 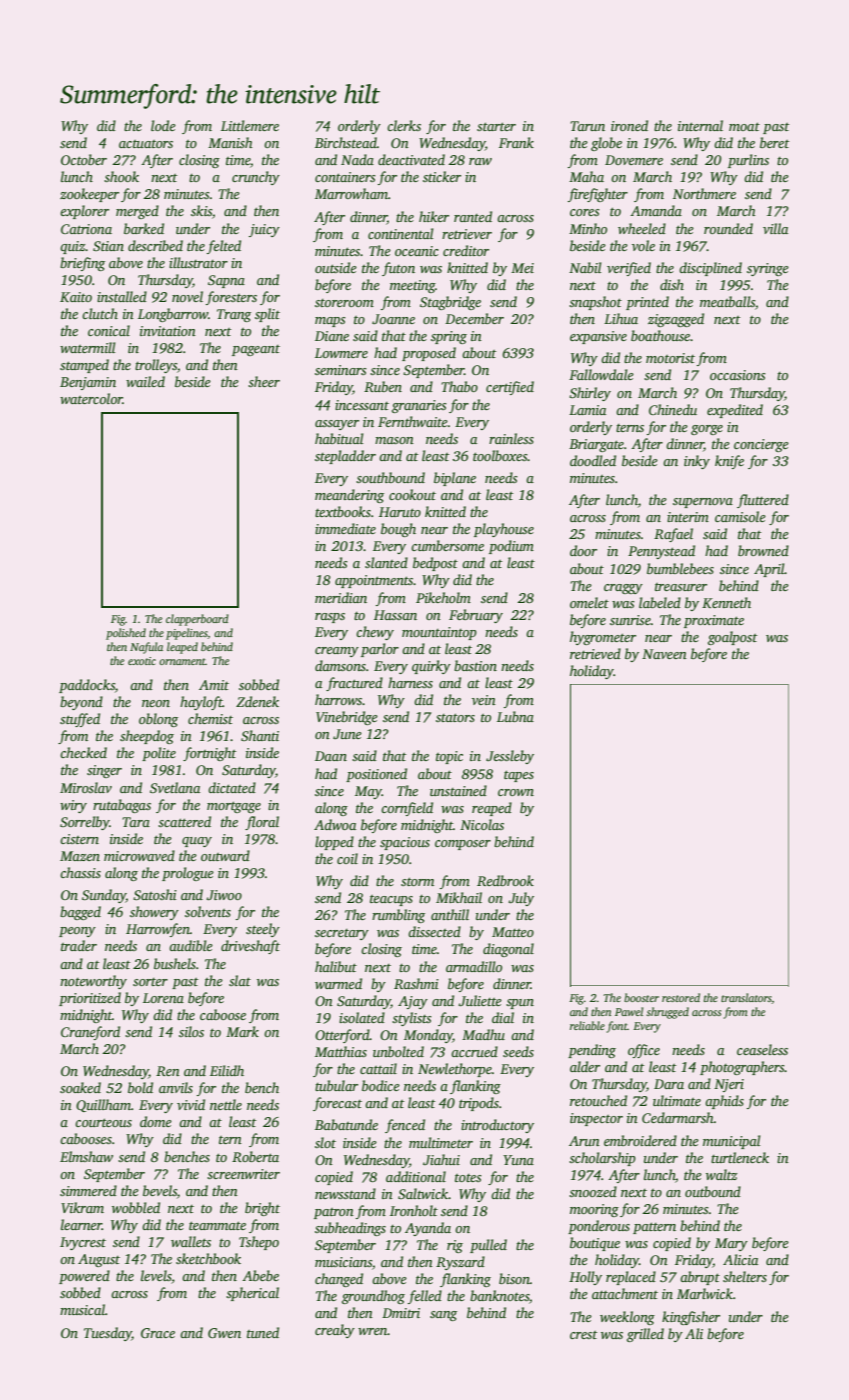 I want to click on polished, so click(x=126, y=634).
